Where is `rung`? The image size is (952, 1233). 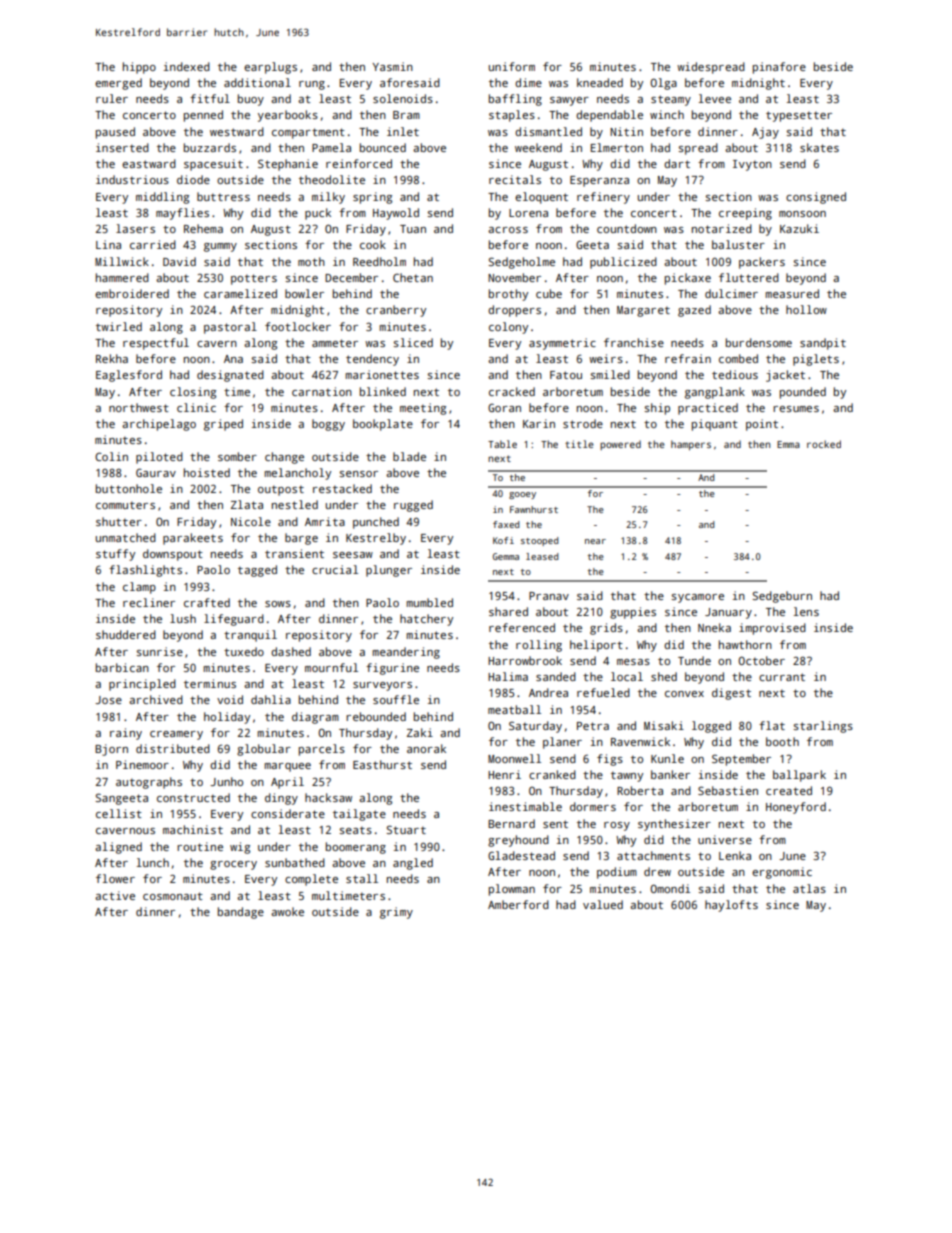
rung is located at coordinates (312, 85).
